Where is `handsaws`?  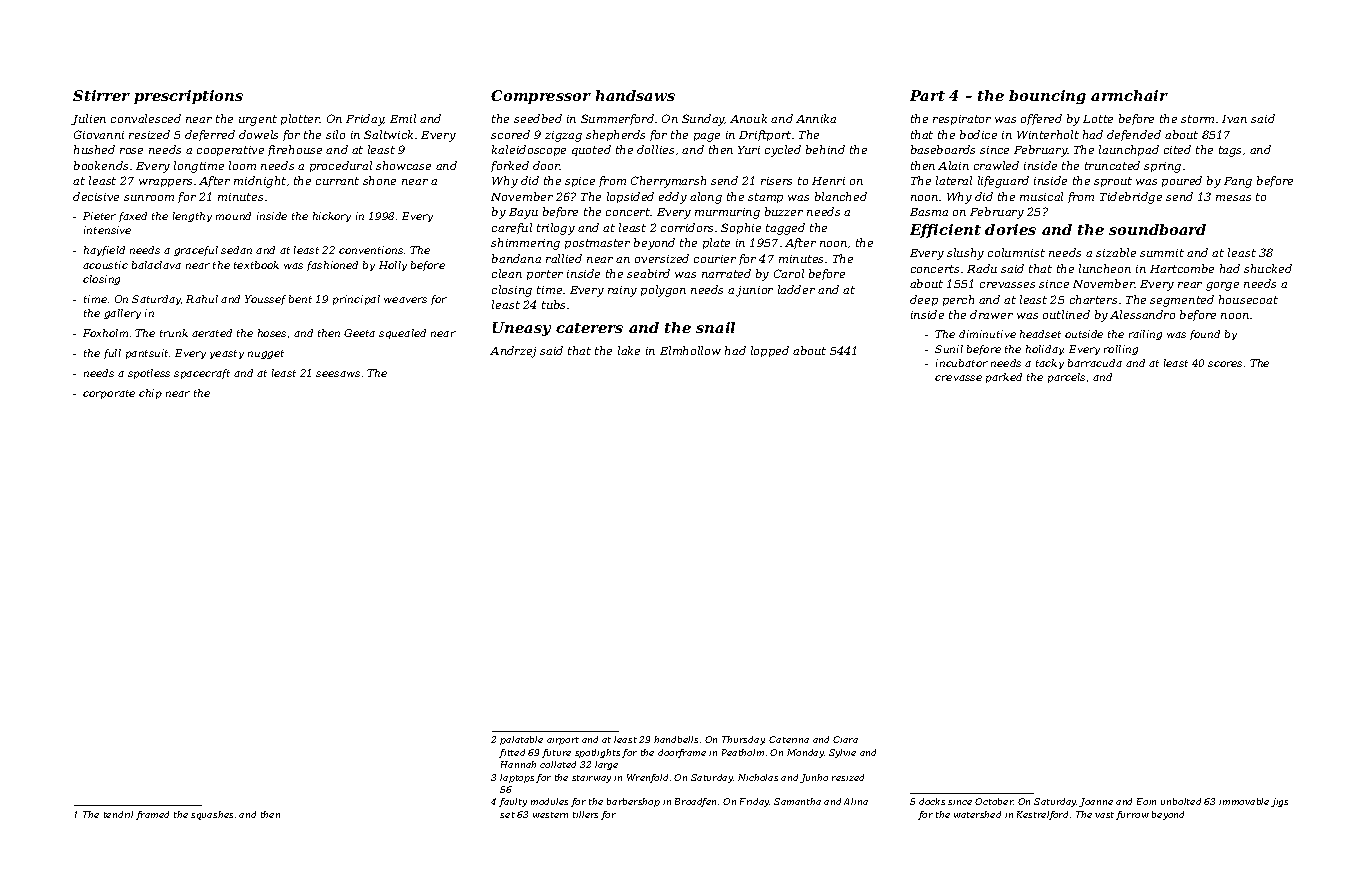
handsaws is located at coordinates (635, 95).
